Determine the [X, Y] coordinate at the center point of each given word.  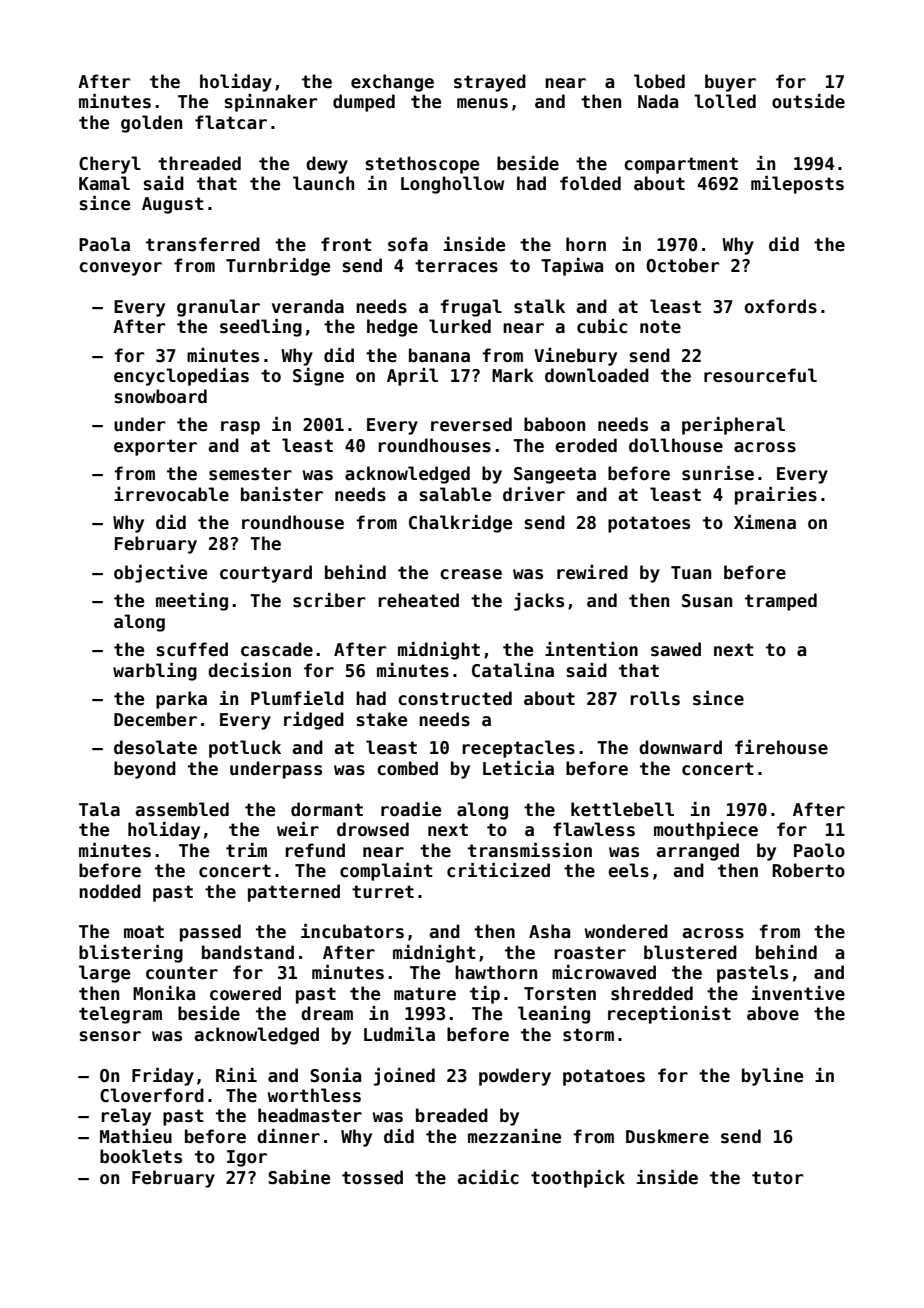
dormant [327, 809]
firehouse [781, 747]
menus [482, 103]
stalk [539, 306]
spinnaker [270, 103]
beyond [145, 770]
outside [808, 101]
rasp [240, 428]
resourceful [760, 375]
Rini [236, 1075]
